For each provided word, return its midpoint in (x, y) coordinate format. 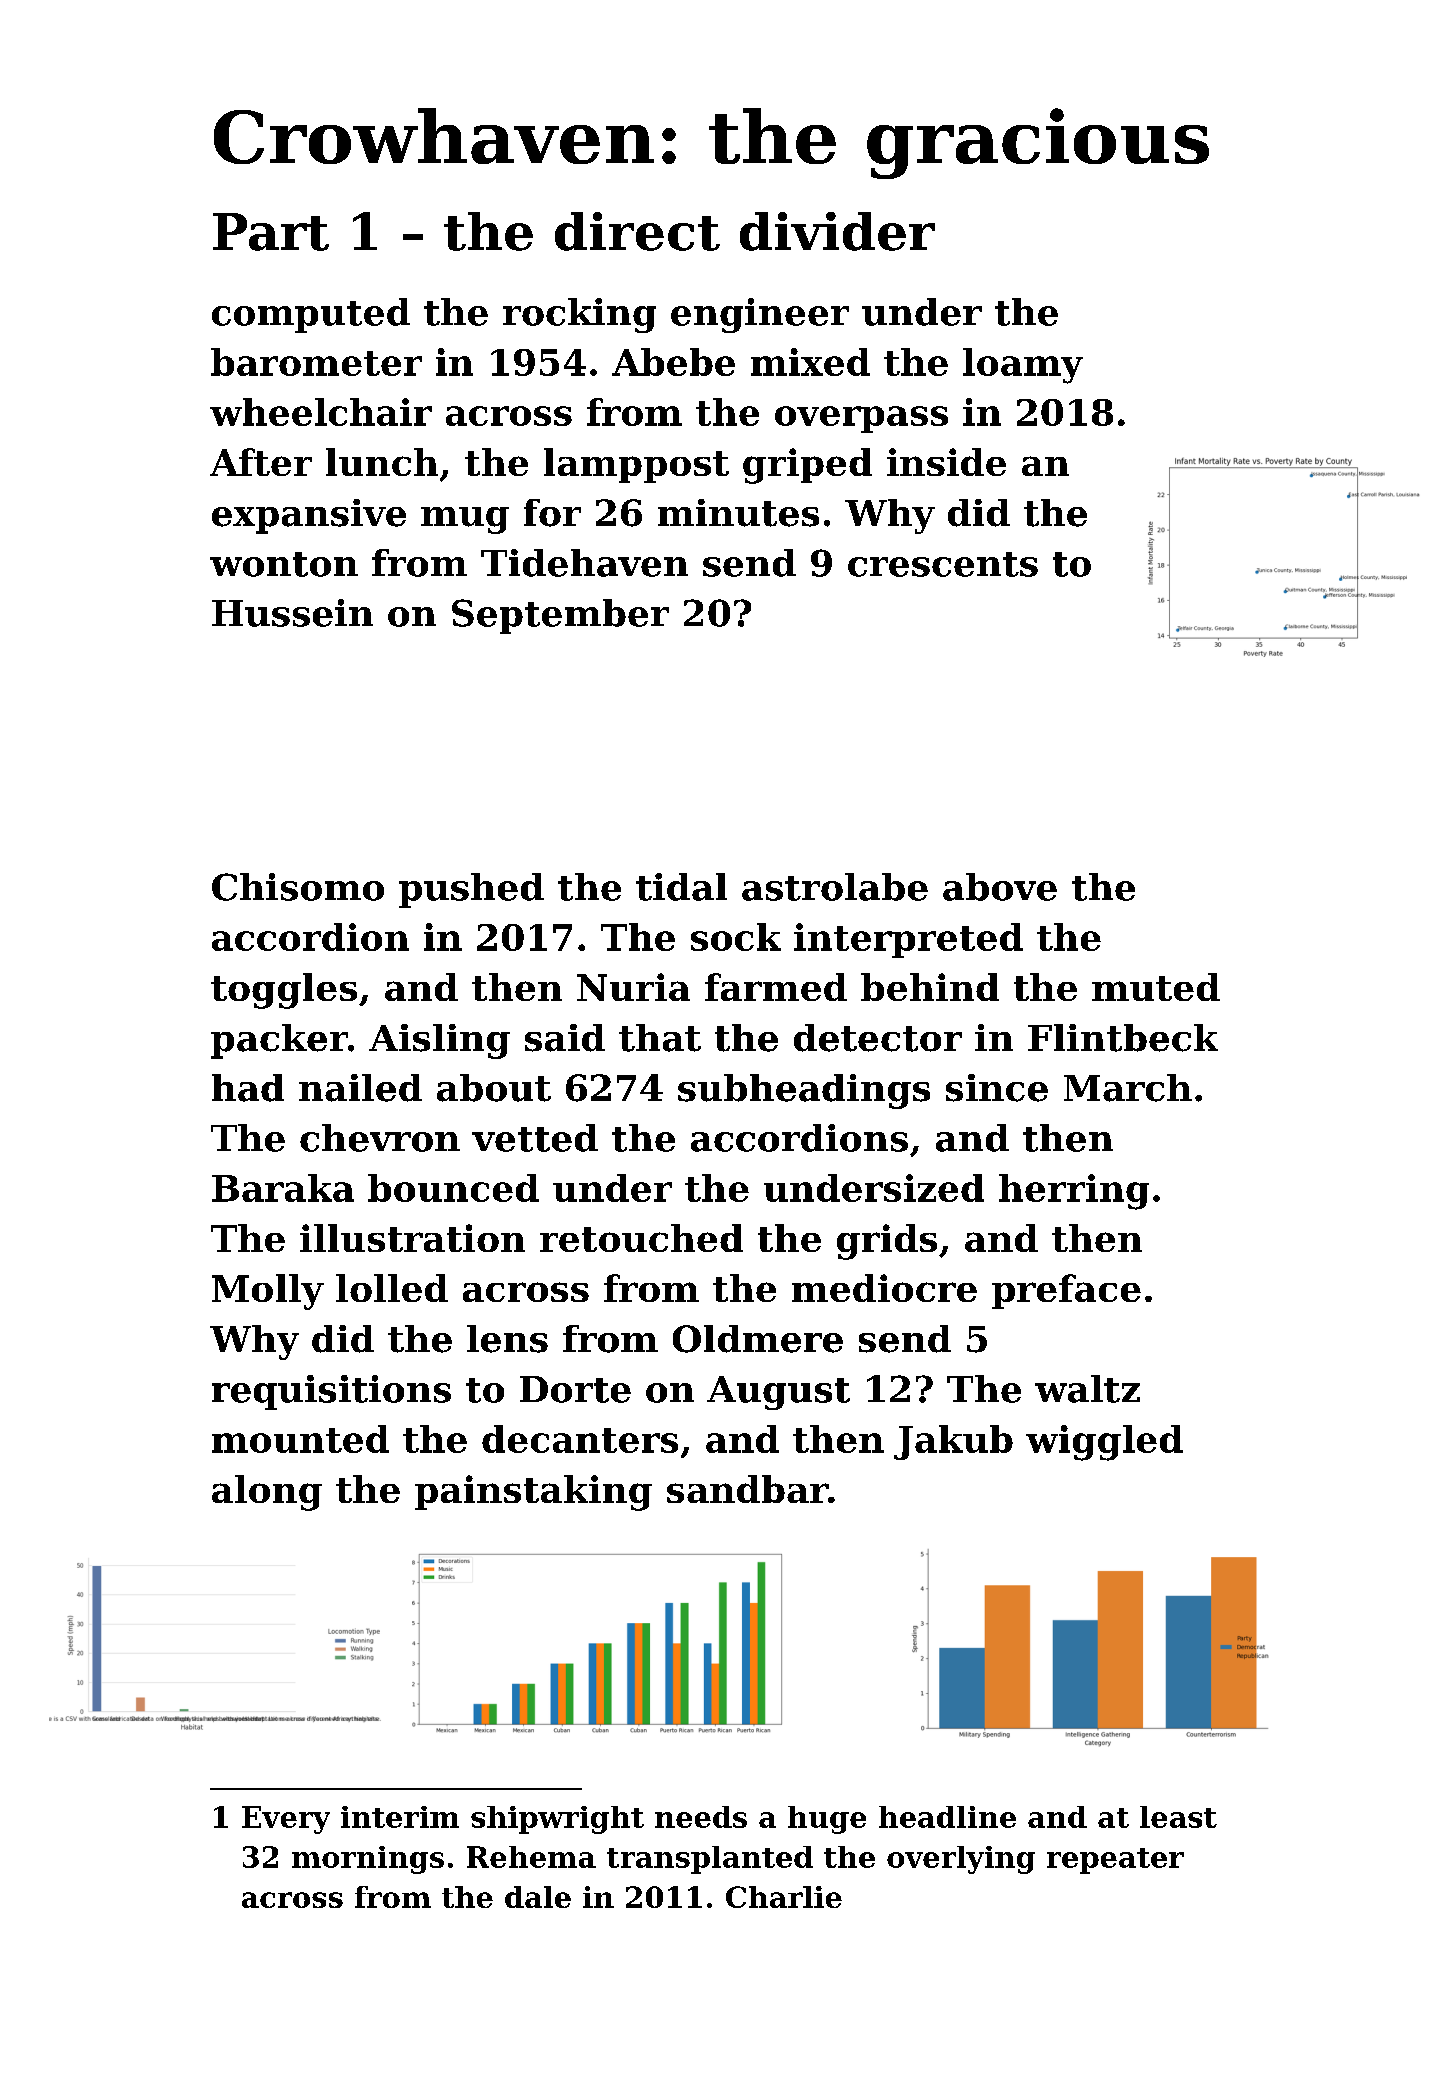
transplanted (710, 1860)
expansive (309, 516)
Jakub (953, 1442)
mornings (368, 1860)
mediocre (884, 1288)
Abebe (673, 362)
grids (887, 1242)
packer (279, 1041)
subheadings (804, 1091)
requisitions (331, 1392)
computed (311, 315)
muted (1156, 987)
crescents (943, 564)
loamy (1023, 366)
